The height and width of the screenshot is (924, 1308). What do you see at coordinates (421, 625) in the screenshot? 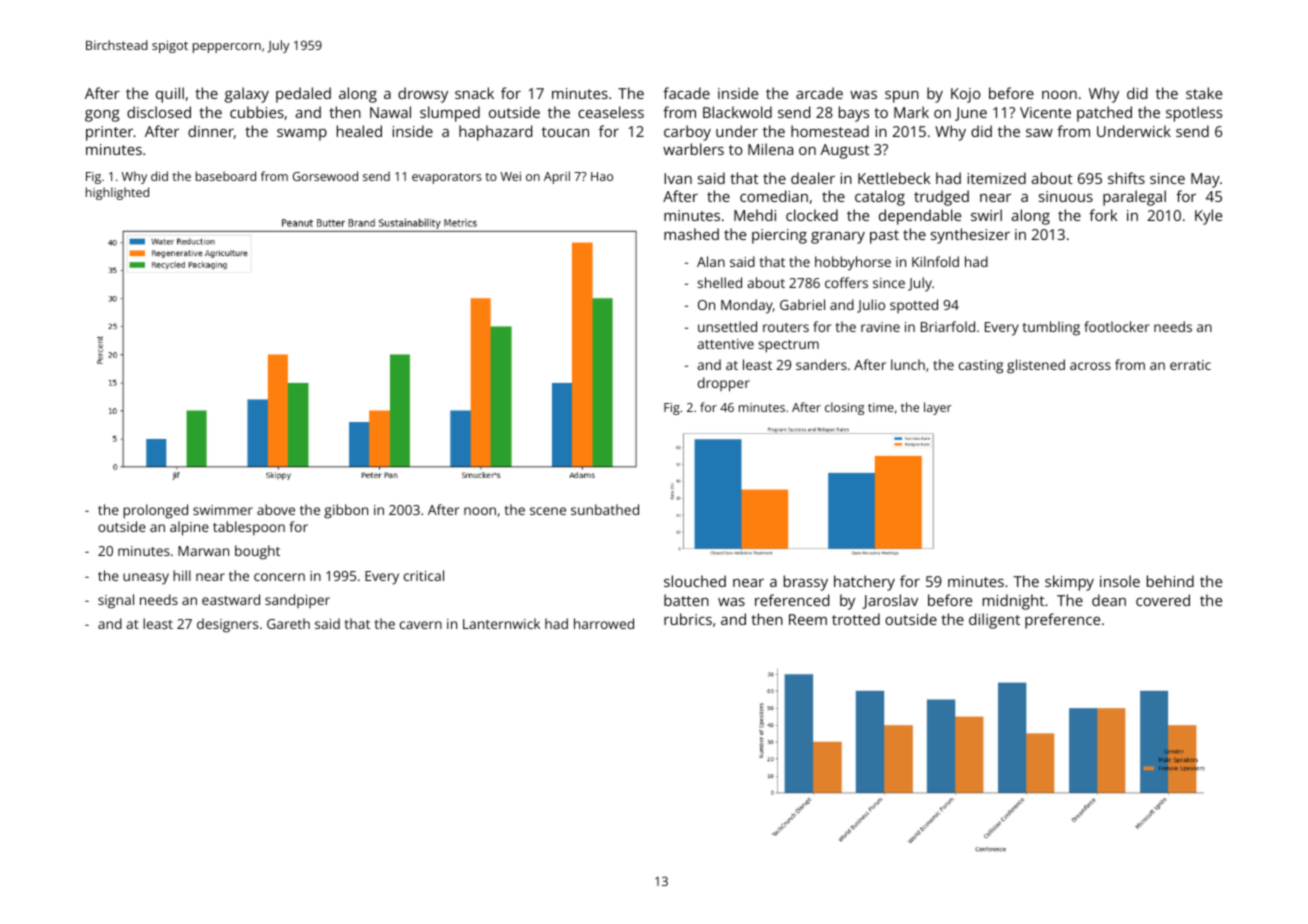
I see `cavern` at bounding box center [421, 625].
